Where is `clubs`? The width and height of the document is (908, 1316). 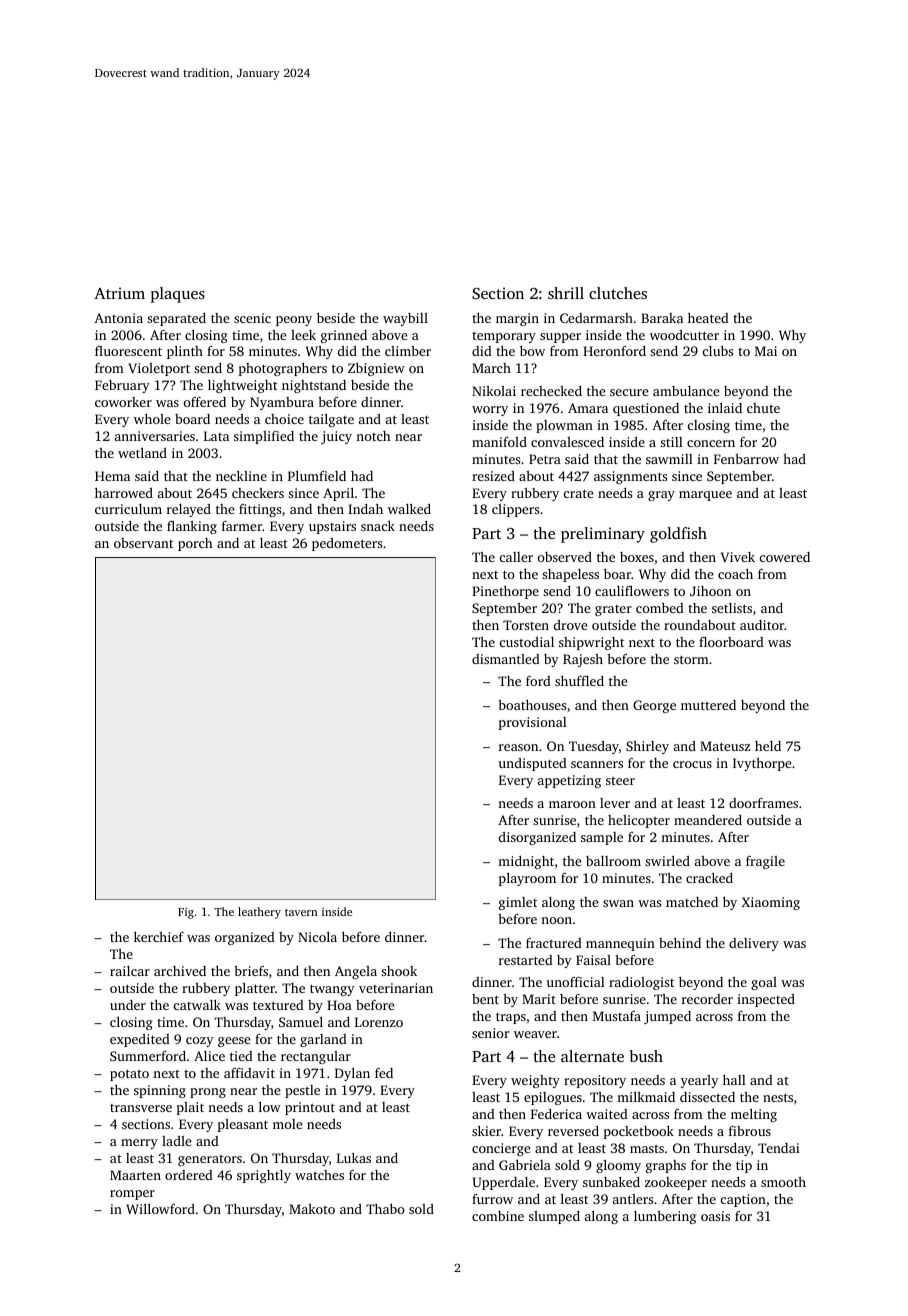
clubs is located at coordinates (718, 351).
